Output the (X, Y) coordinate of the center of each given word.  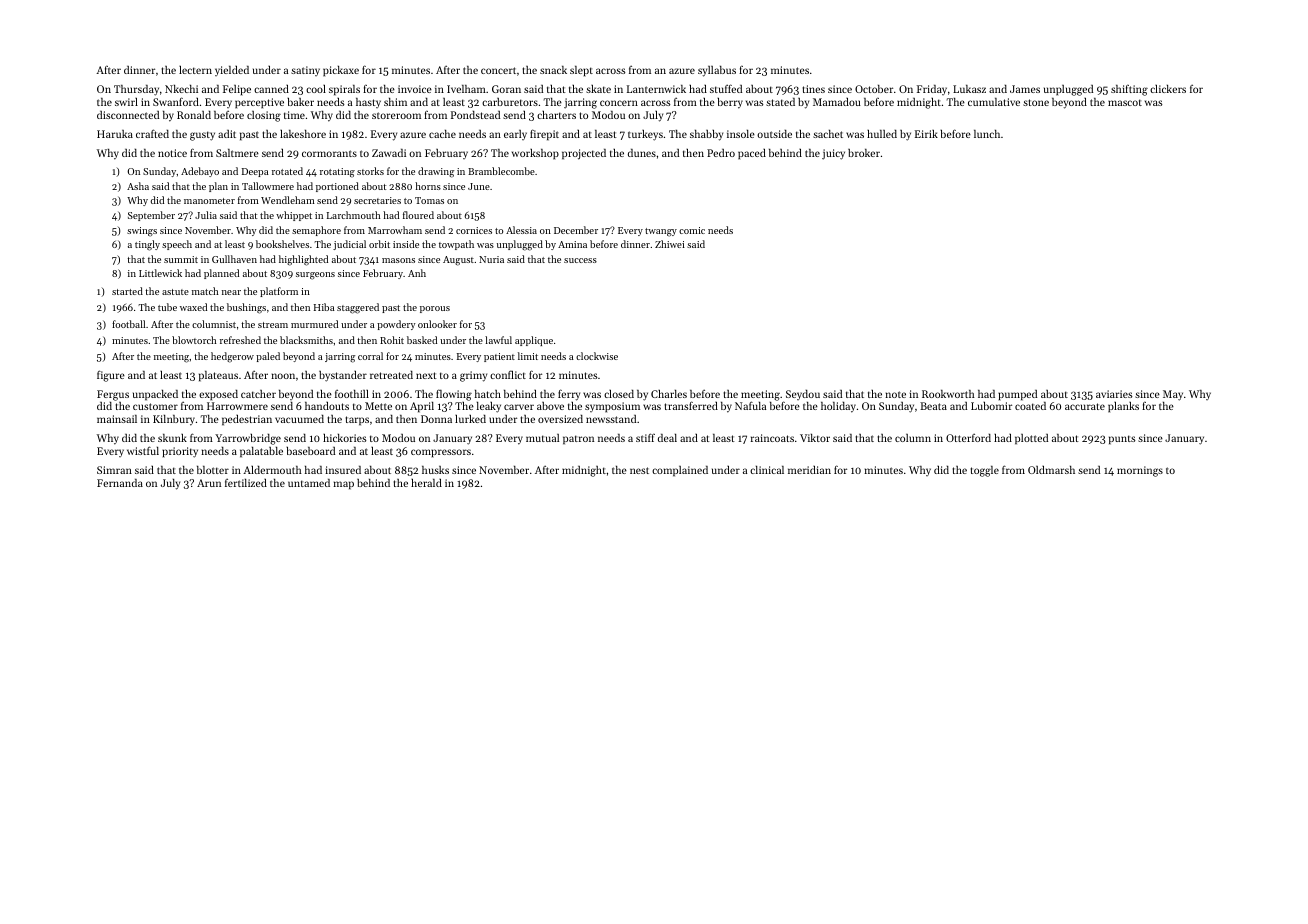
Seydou (803, 395)
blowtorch (194, 340)
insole (741, 134)
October (874, 89)
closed (619, 394)
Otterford (968, 437)
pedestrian (247, 420)
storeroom (396, 115)
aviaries (1114, 394)
